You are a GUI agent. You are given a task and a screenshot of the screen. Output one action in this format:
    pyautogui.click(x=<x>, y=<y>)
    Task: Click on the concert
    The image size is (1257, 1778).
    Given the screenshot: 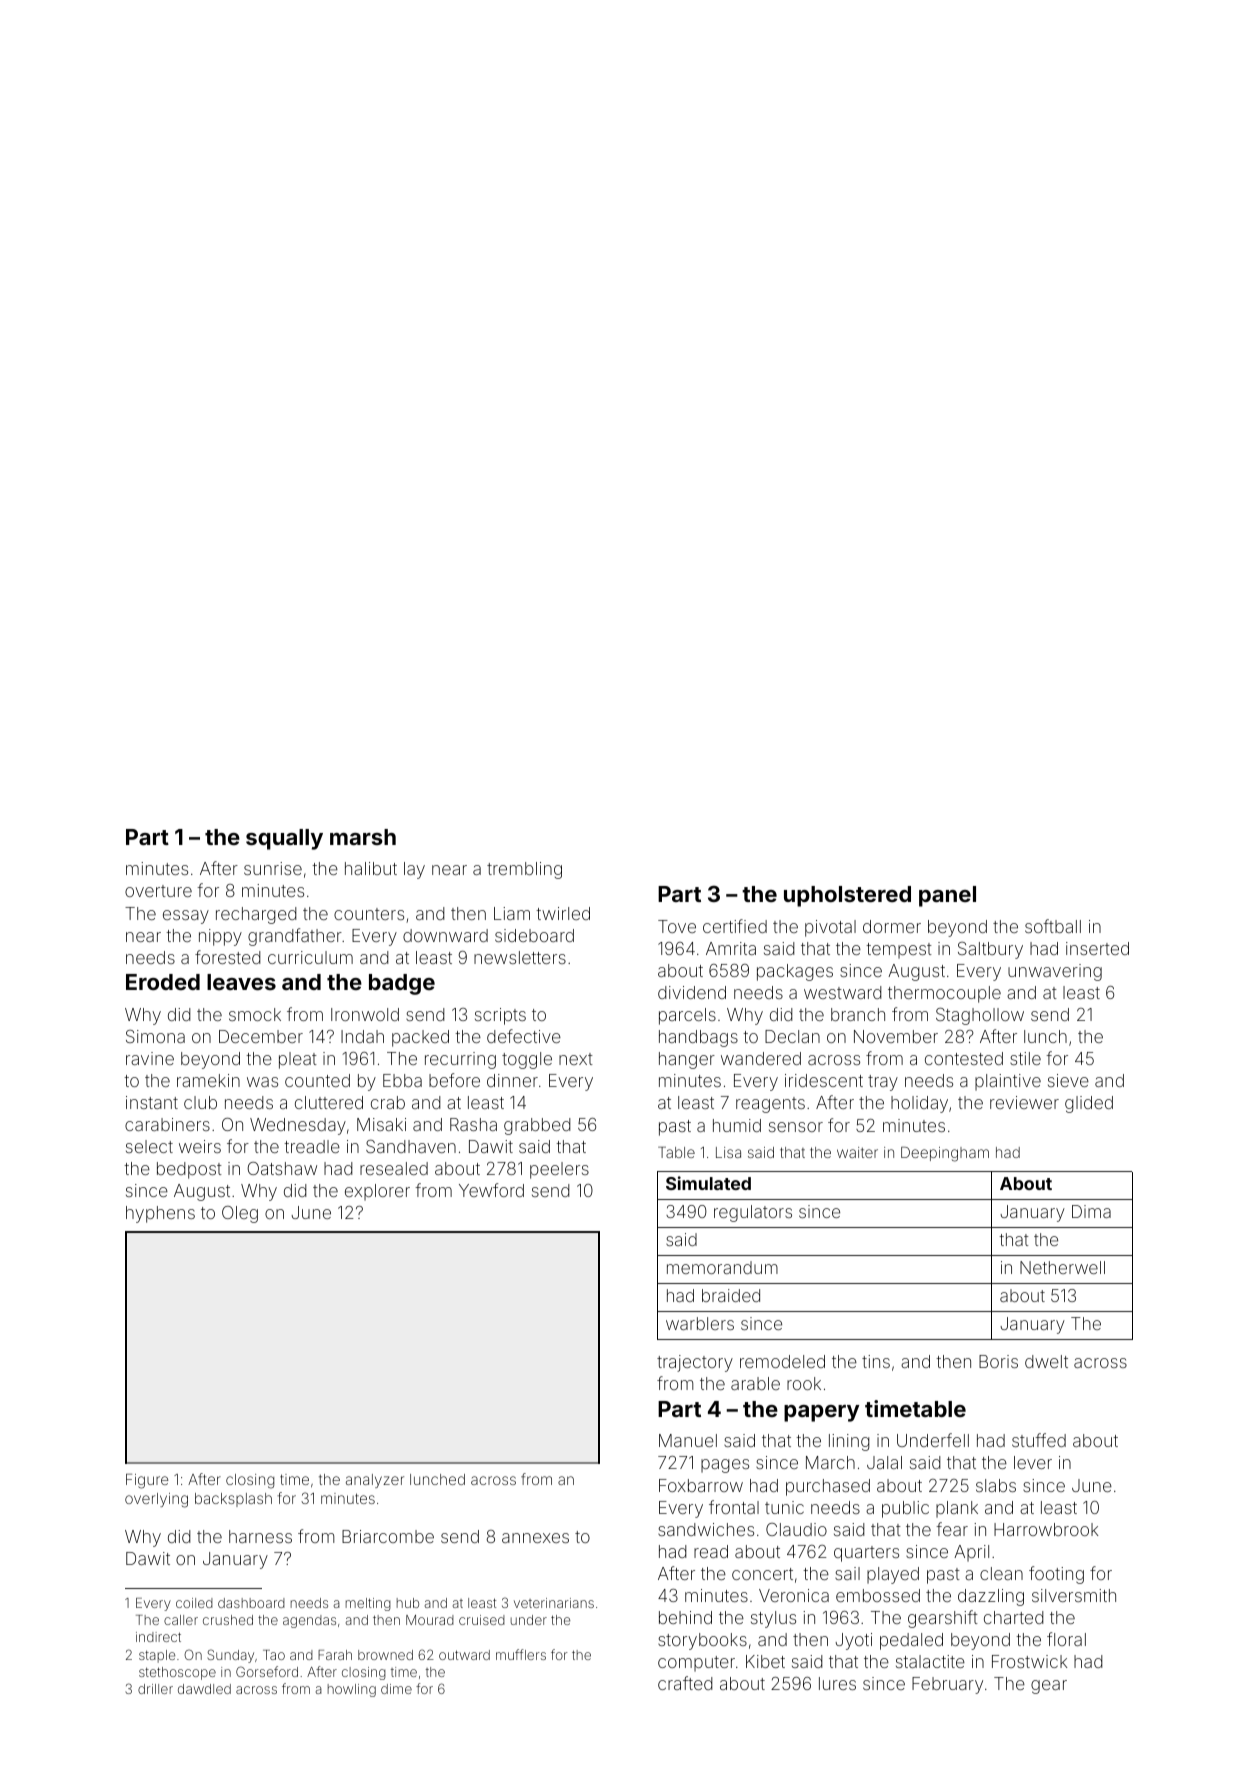 What is the action you would take?
    pyautogui.click(x=762, y=1574)
